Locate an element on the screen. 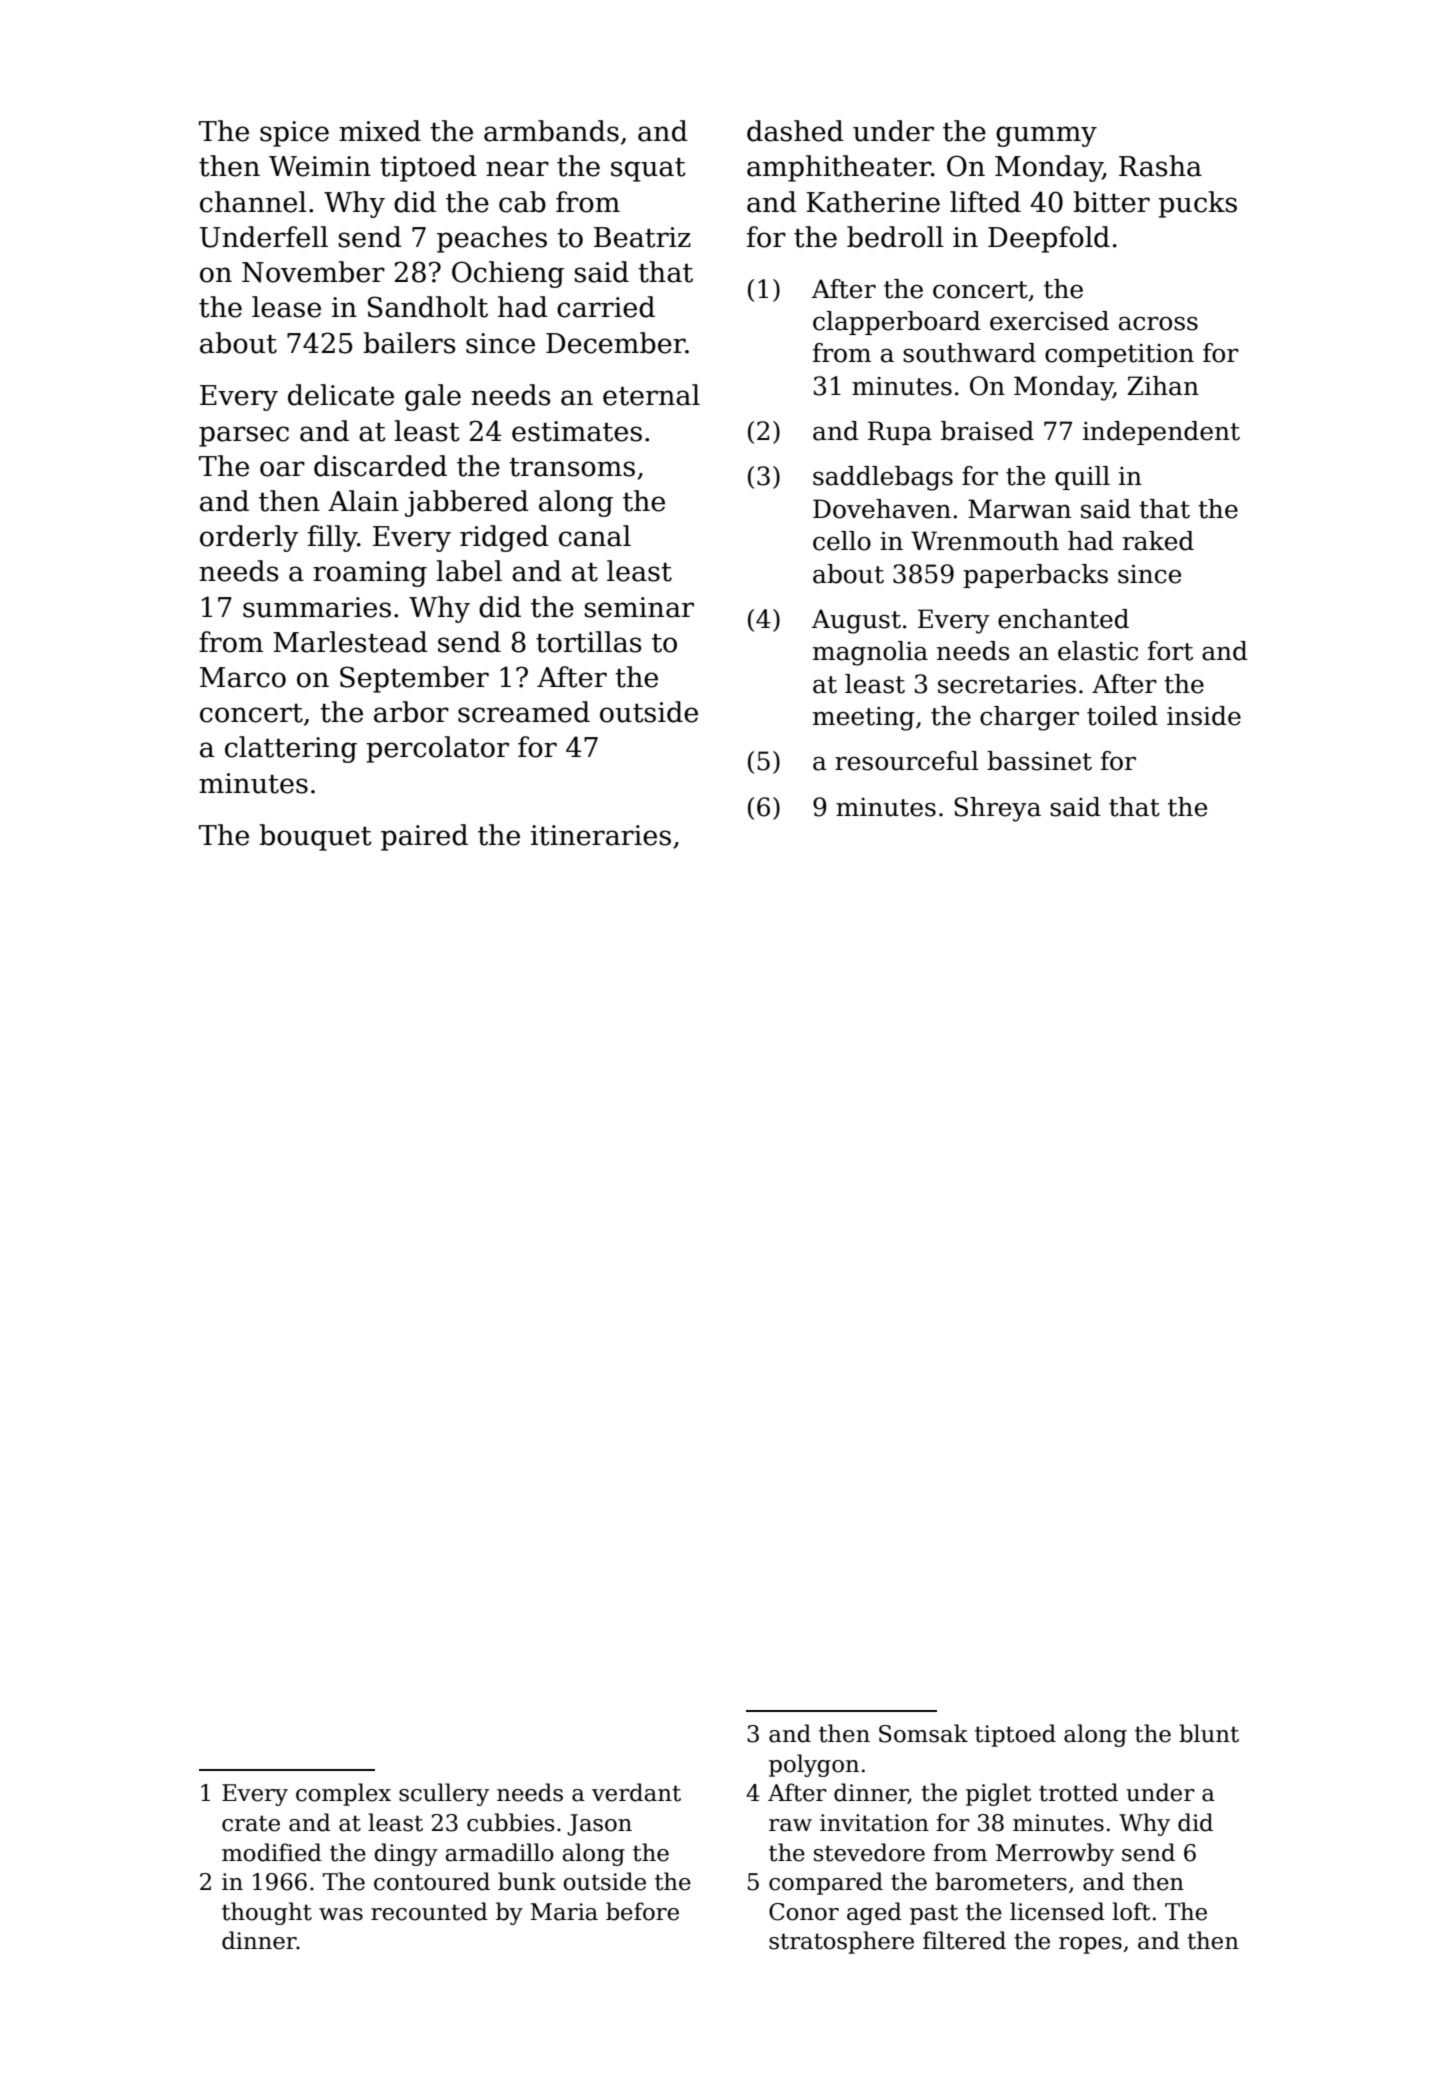  armbands is located at coordinates (551, 131).
